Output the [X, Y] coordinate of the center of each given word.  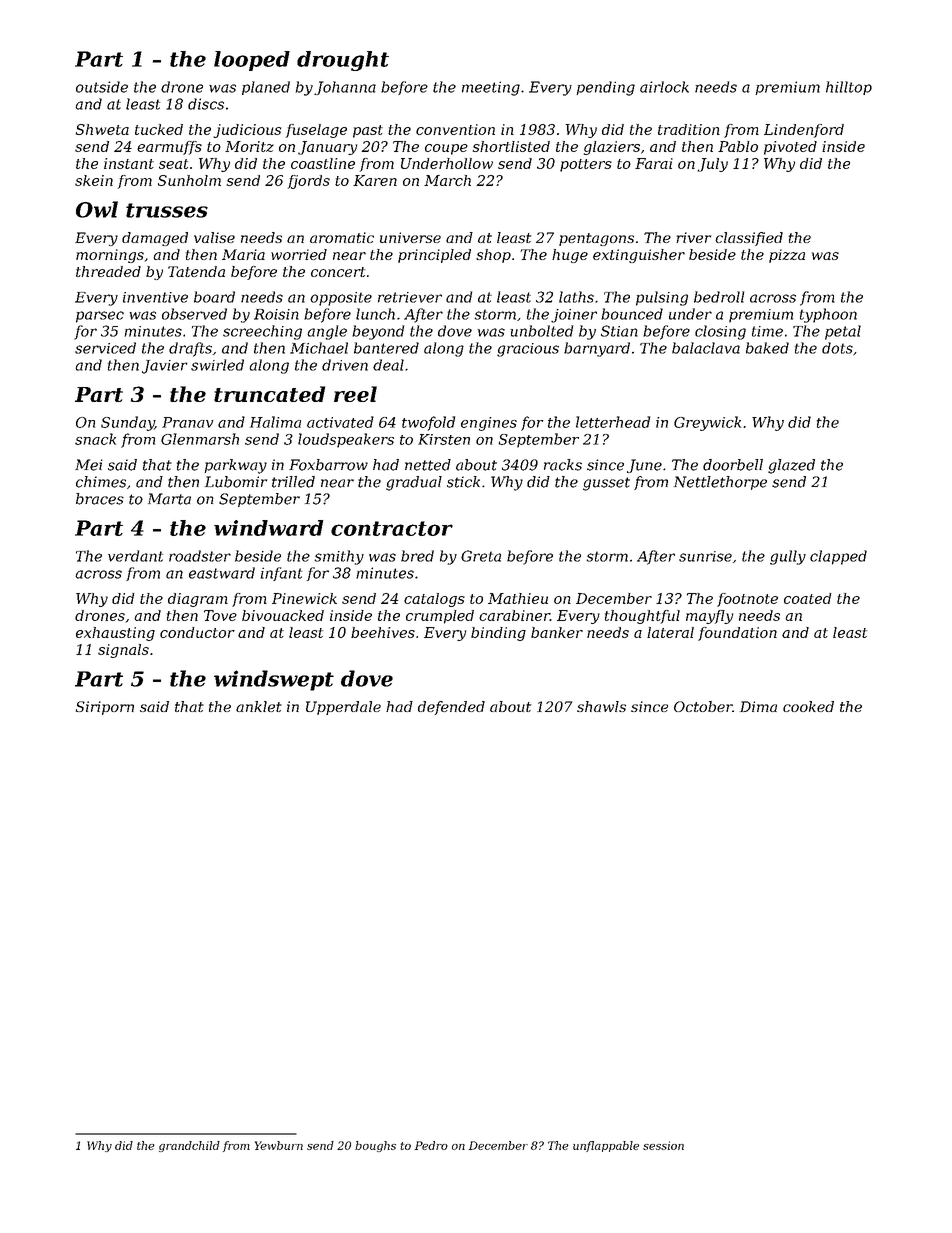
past [368, 131]
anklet [259, 706]
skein [94, 180]
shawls [601, 706]
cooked [808, 706]
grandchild [189, 1146]
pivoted [790, 148]
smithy [339, 557]
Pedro [431, 1145]
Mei [89, 465]
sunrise [705, 556]
